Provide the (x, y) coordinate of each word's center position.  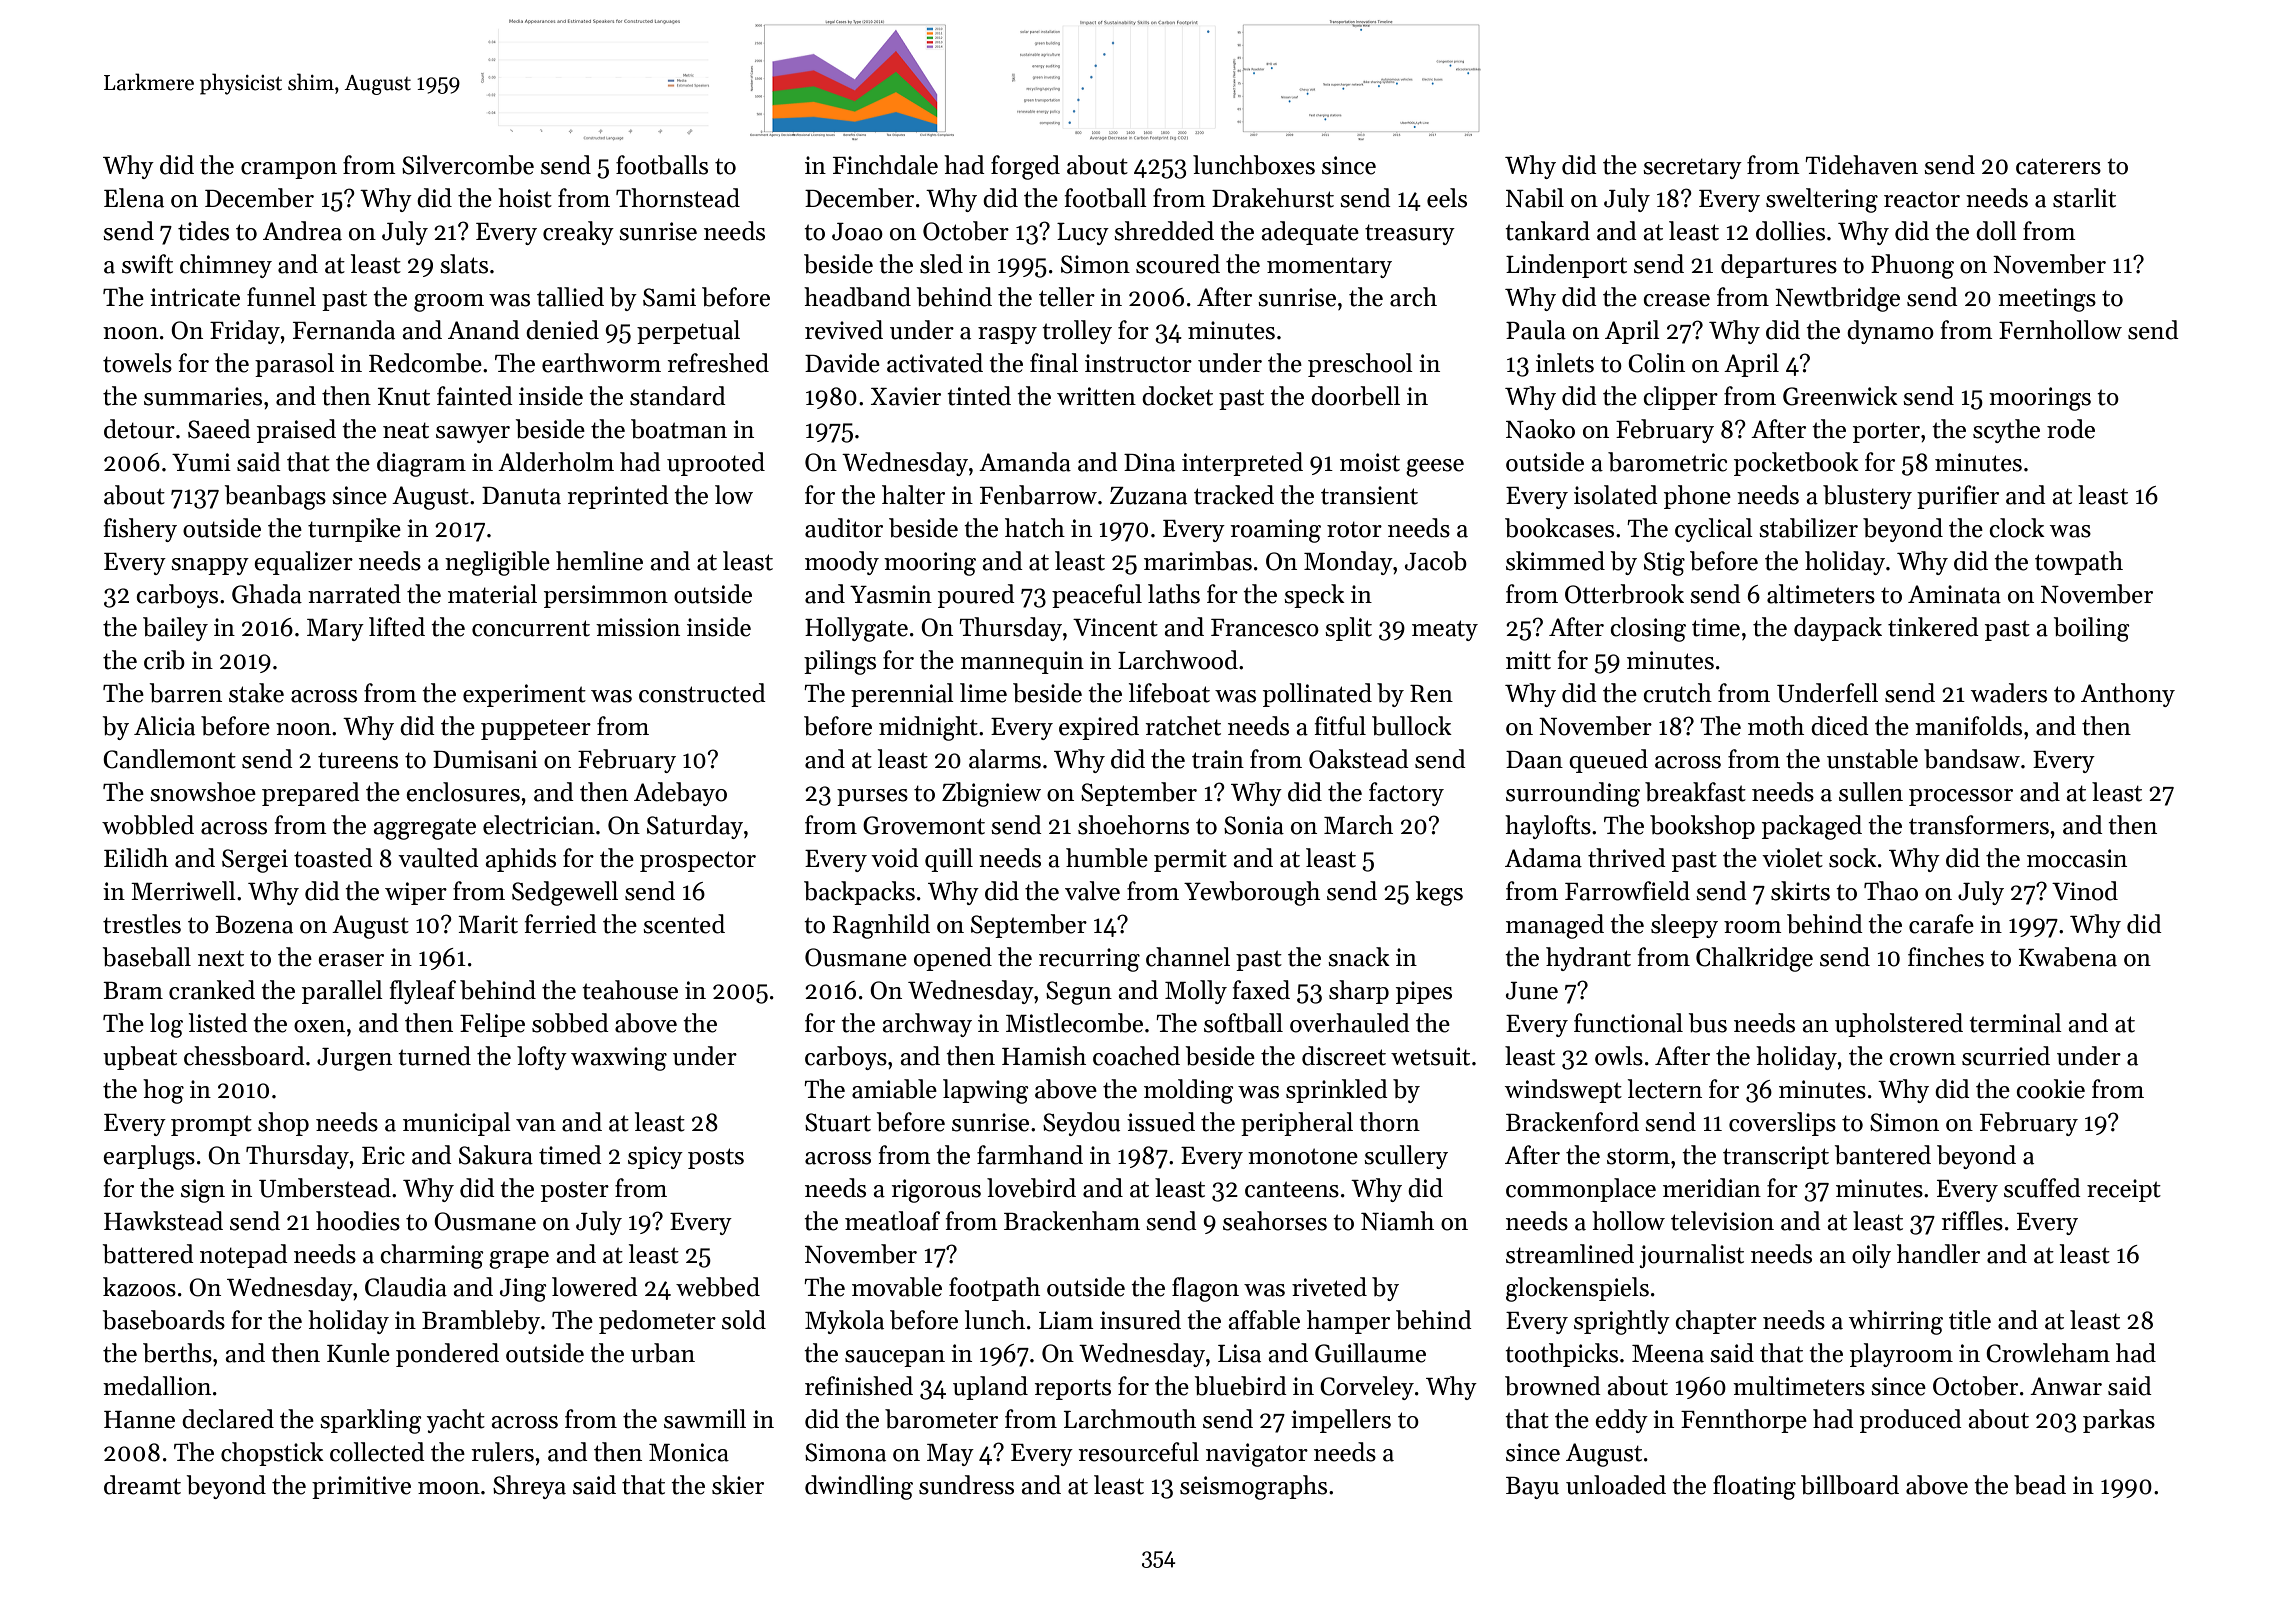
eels (1447, 198)
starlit (2084, 198)
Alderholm (556, 462)
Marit (488, 924)
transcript (1776, 1157)
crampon (289, 170)
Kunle (358, 1353)
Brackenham (1072, 1221)
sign (203, 1191)
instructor (1138, 363)
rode (2071, 429)
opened (953, 959)
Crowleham (2048, 1353)
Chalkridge (1754, 959)
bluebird (1241, 1386)
